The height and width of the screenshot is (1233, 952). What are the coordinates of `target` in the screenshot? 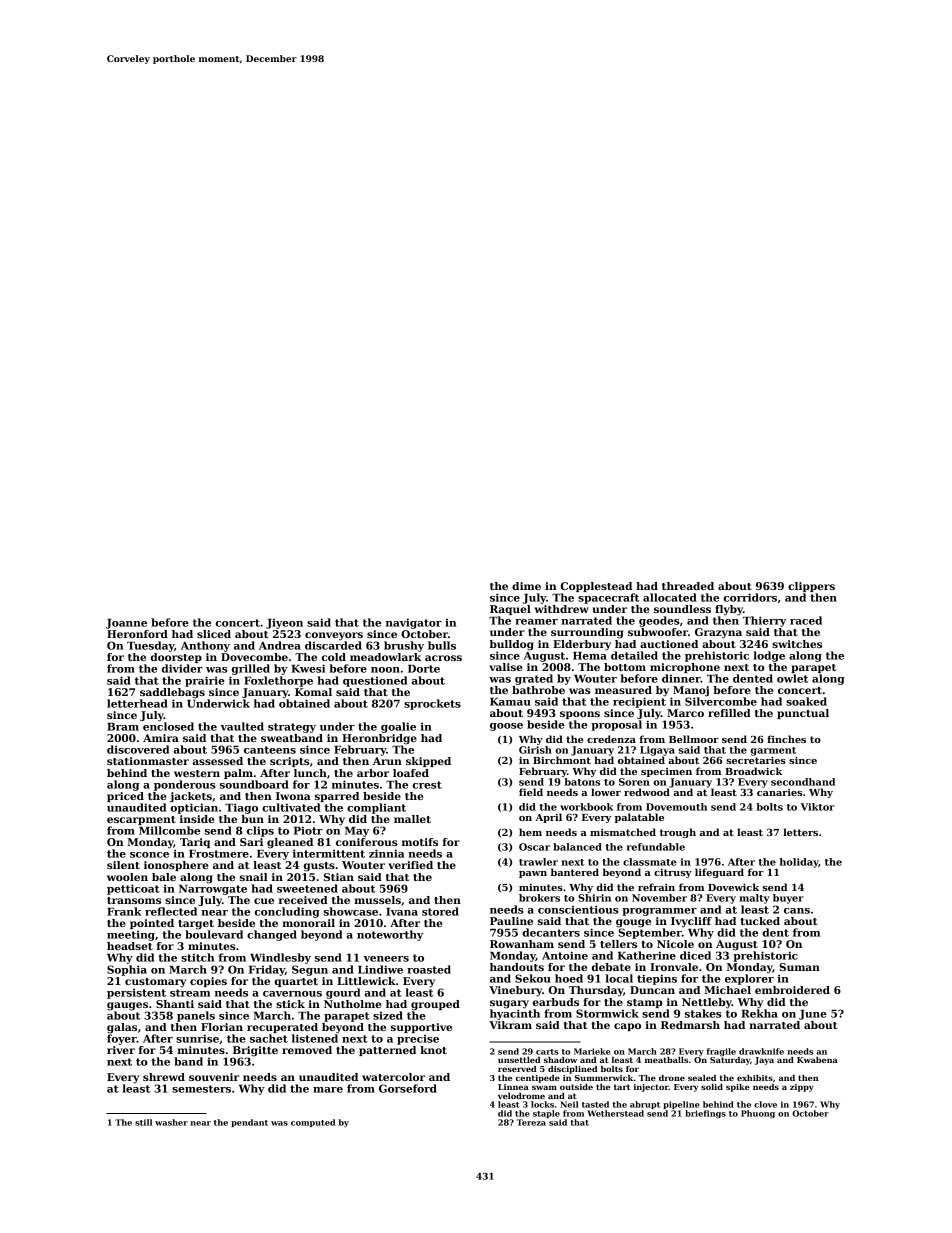 It's located at (196, 925).
